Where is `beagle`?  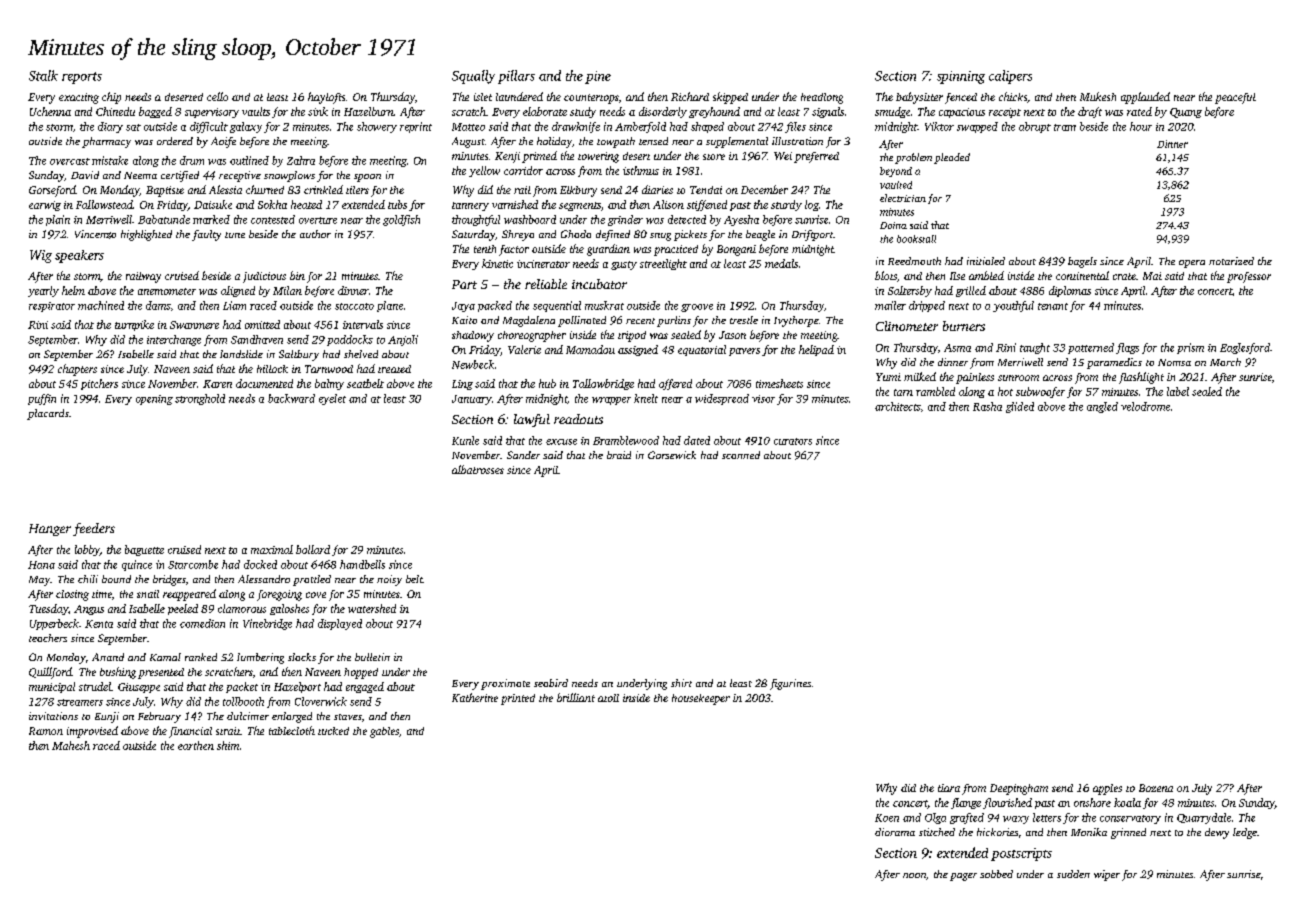 beagle is located at coordinates (760, 235).
